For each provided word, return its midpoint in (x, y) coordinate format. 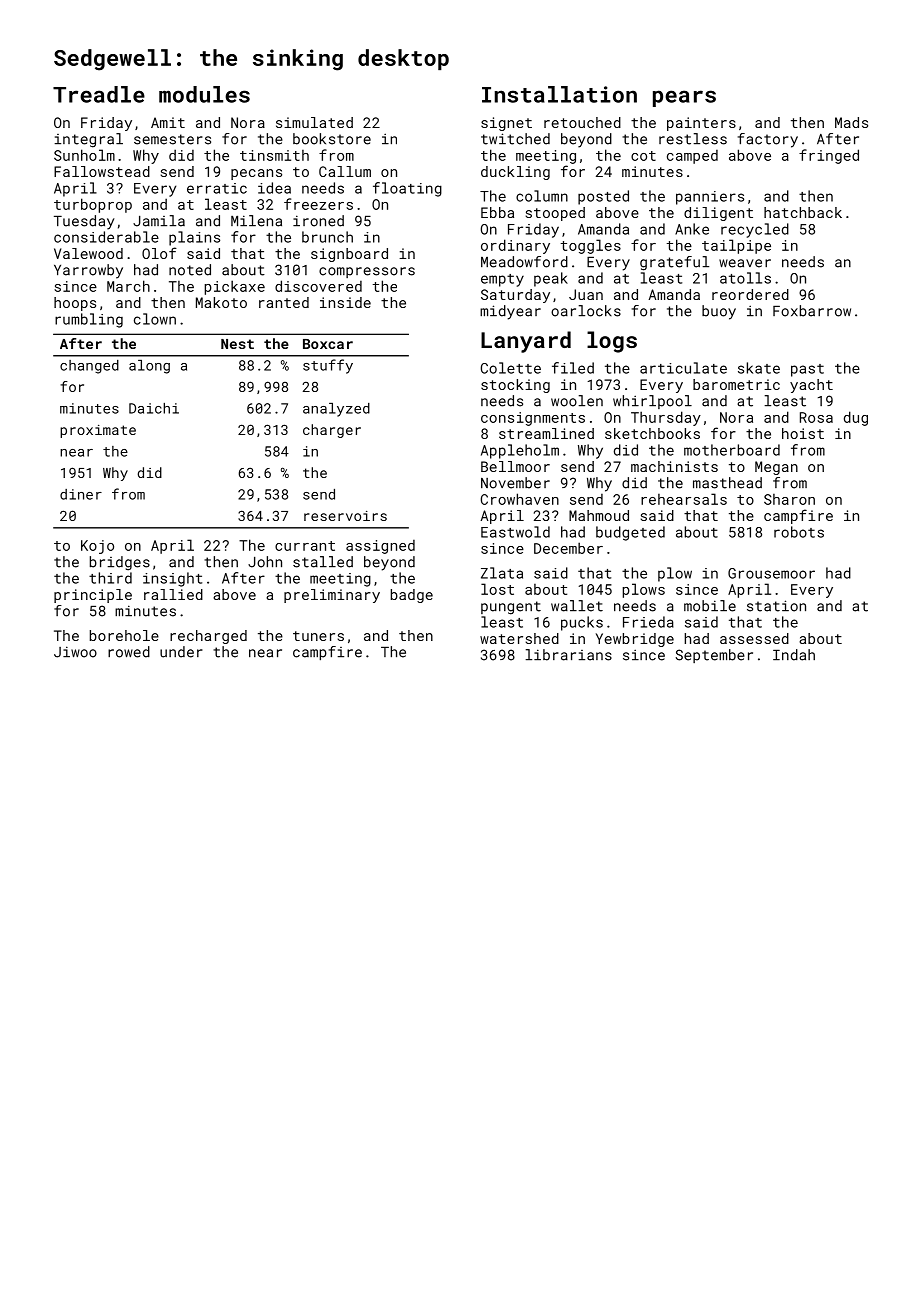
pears (684, 98)
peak (551, 279)
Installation (559, 94)
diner (81, 494)
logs (612, 342)
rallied (173, 594)
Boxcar (328, 344)
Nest (237, 344)
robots (799, 532)
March (128, 286)
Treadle (99, 94)
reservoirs (345, 516)
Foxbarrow (812, 311)
